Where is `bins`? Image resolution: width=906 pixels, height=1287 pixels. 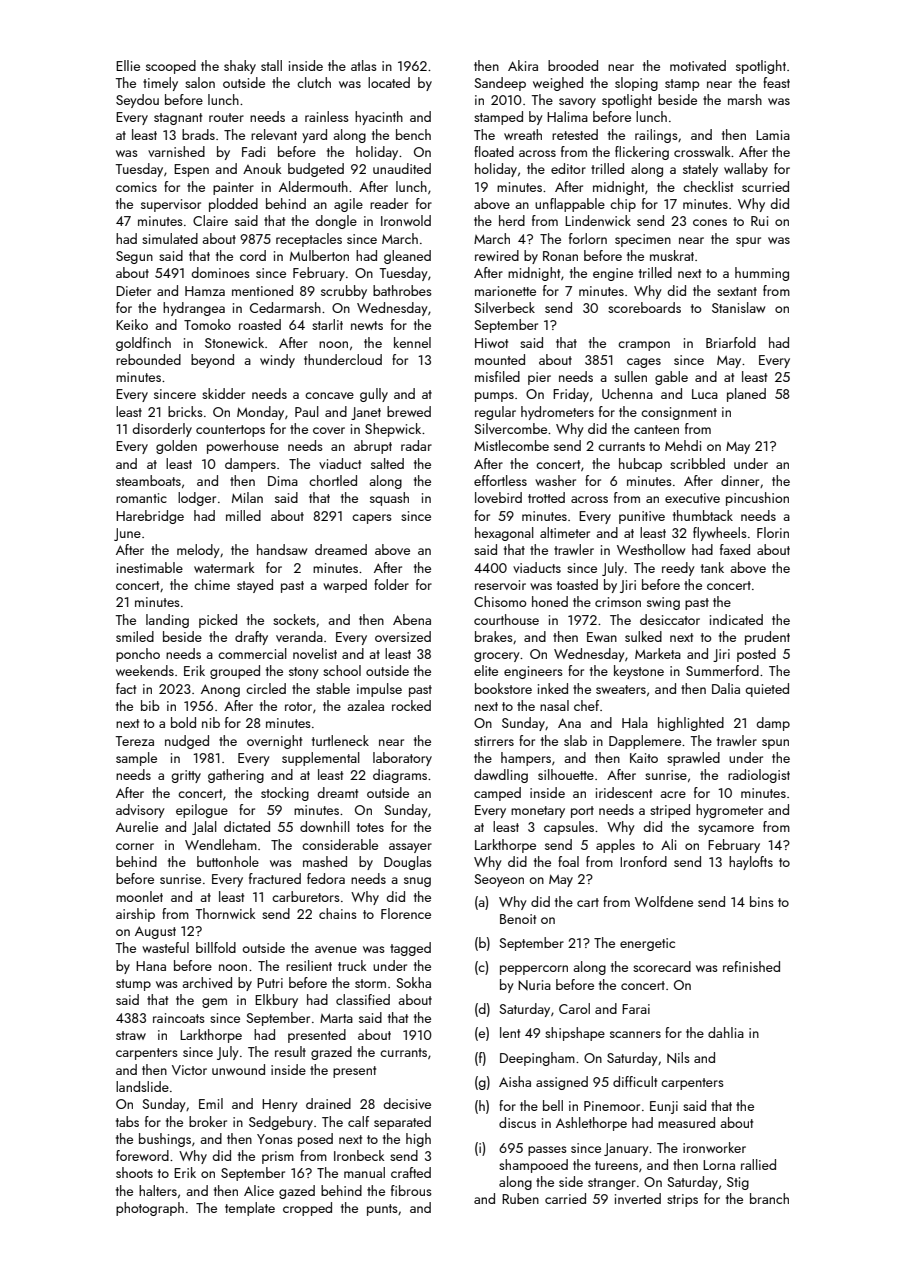
bins is located at coordinates (762, 901).
